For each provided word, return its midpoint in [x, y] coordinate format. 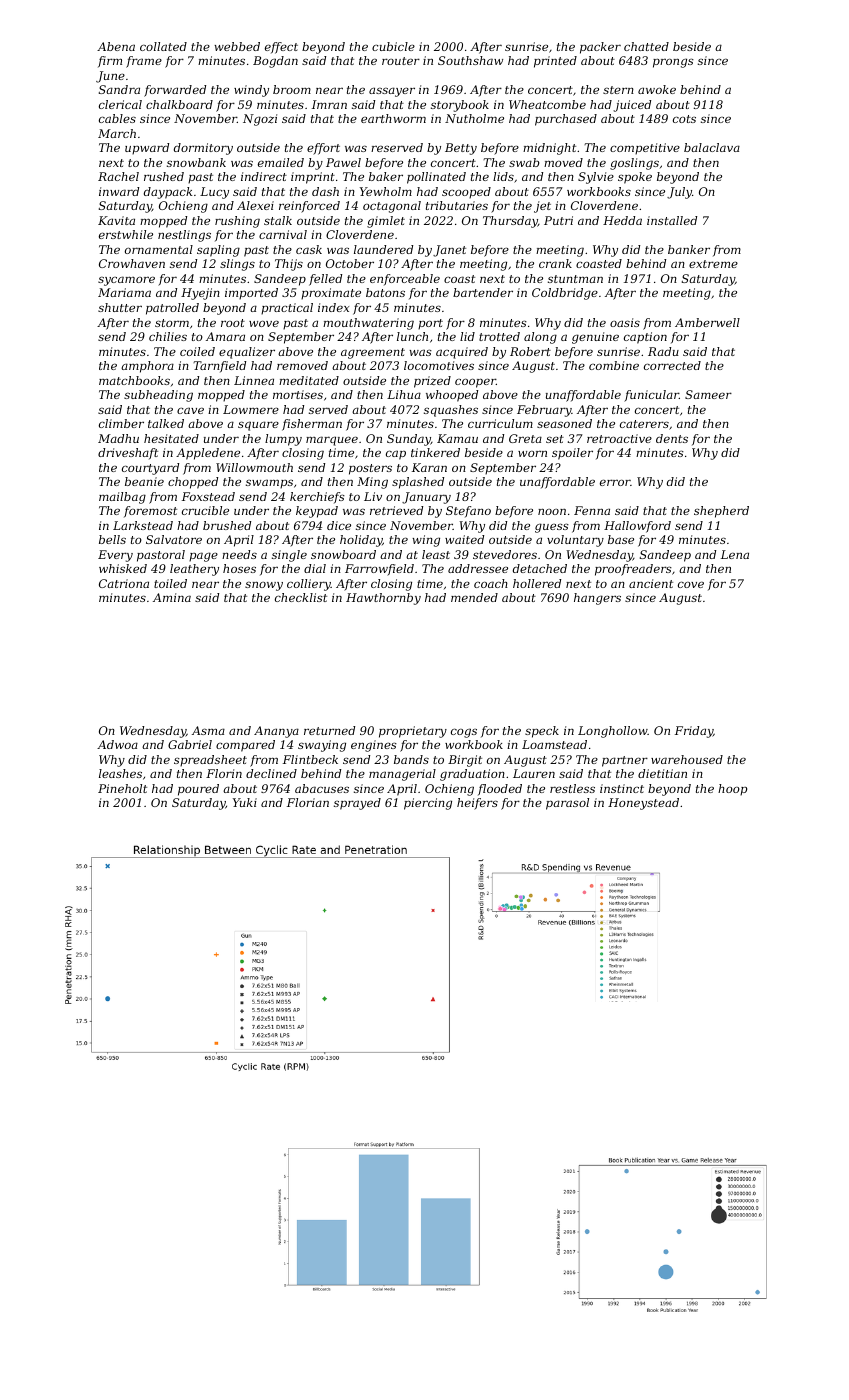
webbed [237, 46]
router [401, 61]
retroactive [619, 438]
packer [600, 48]
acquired [462, 353]
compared [245, 746]
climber [121, 423]
